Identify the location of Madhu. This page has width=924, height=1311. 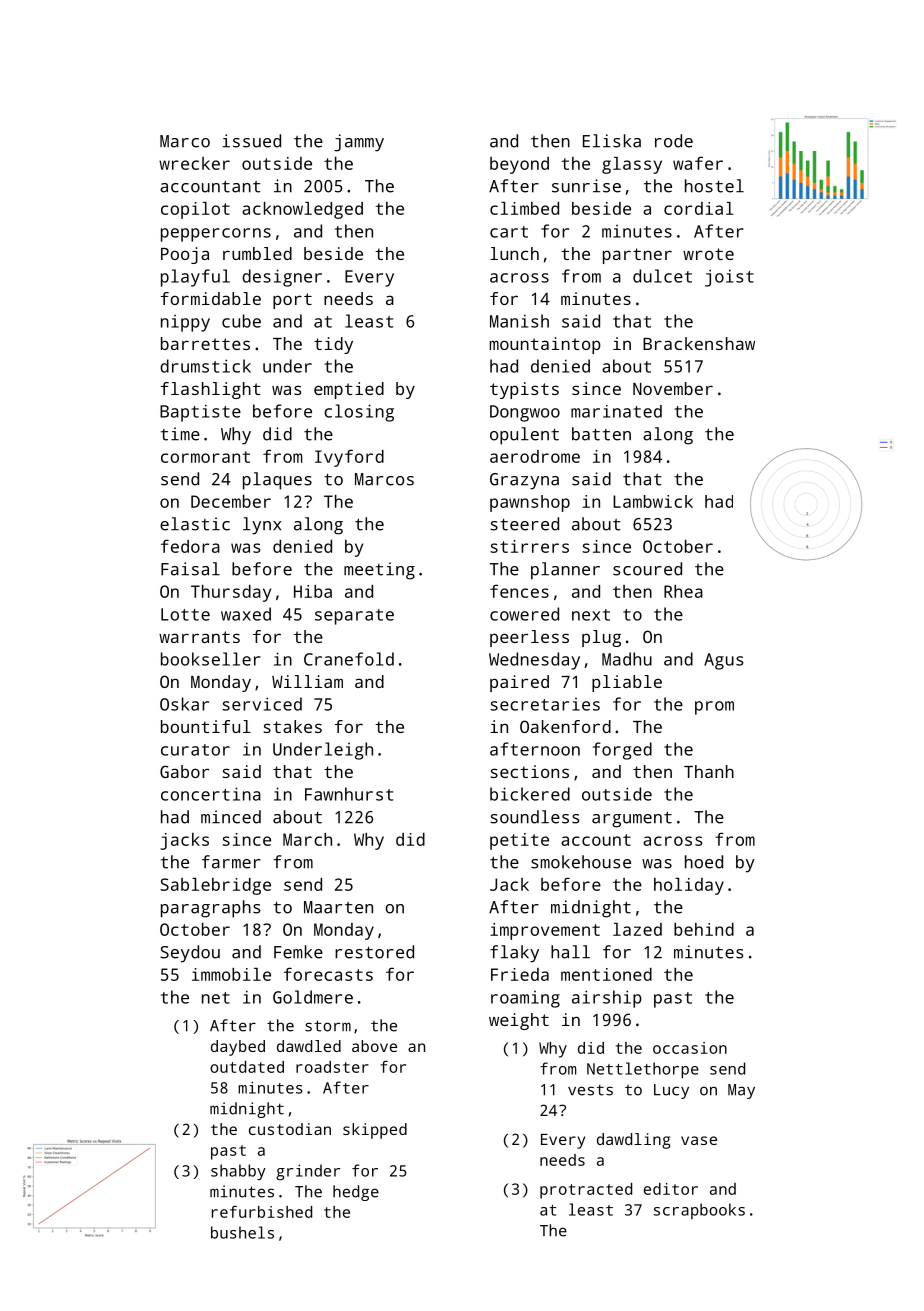
(627, 659).
